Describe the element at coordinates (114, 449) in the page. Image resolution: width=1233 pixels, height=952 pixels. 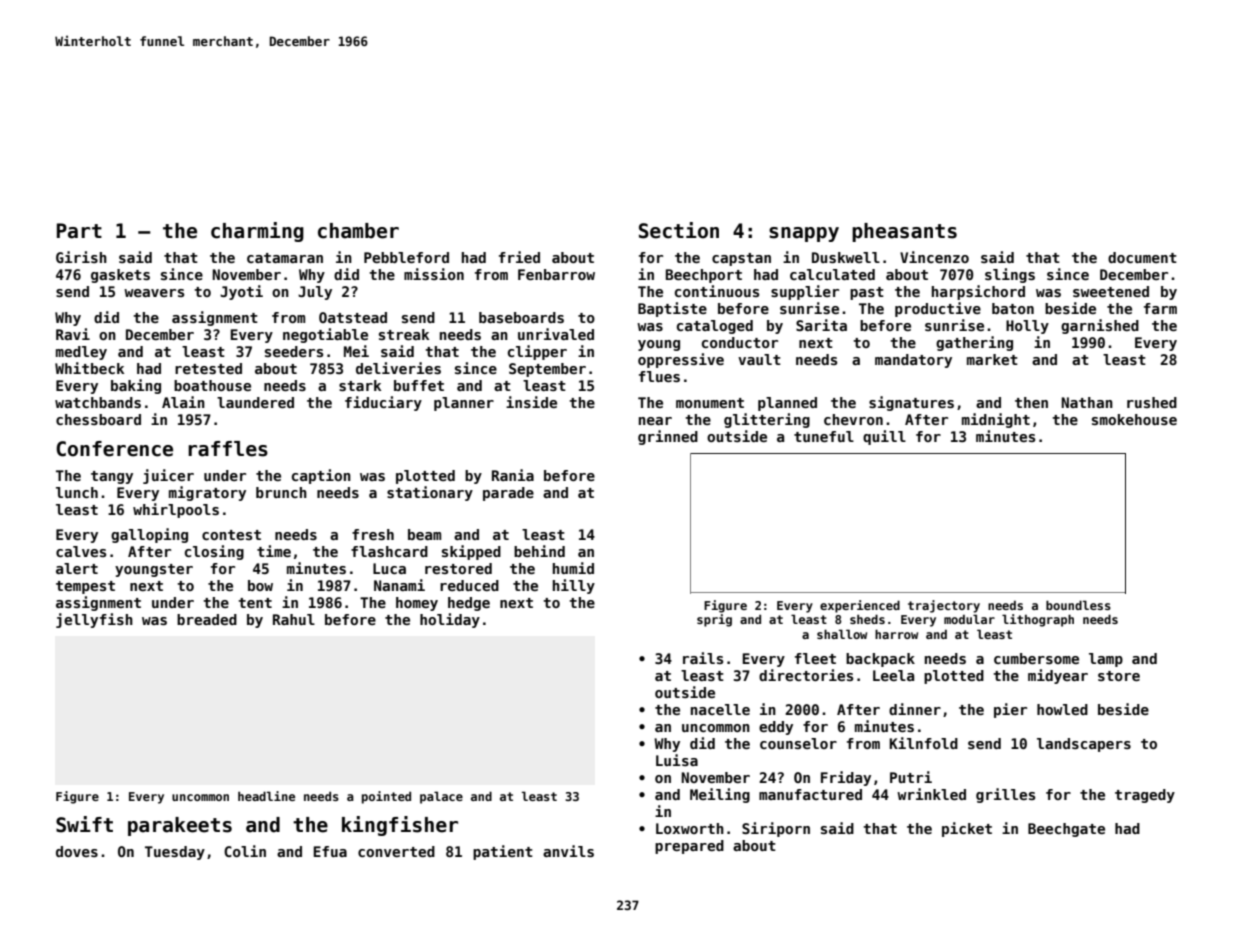
I see `Conference` at that location.
